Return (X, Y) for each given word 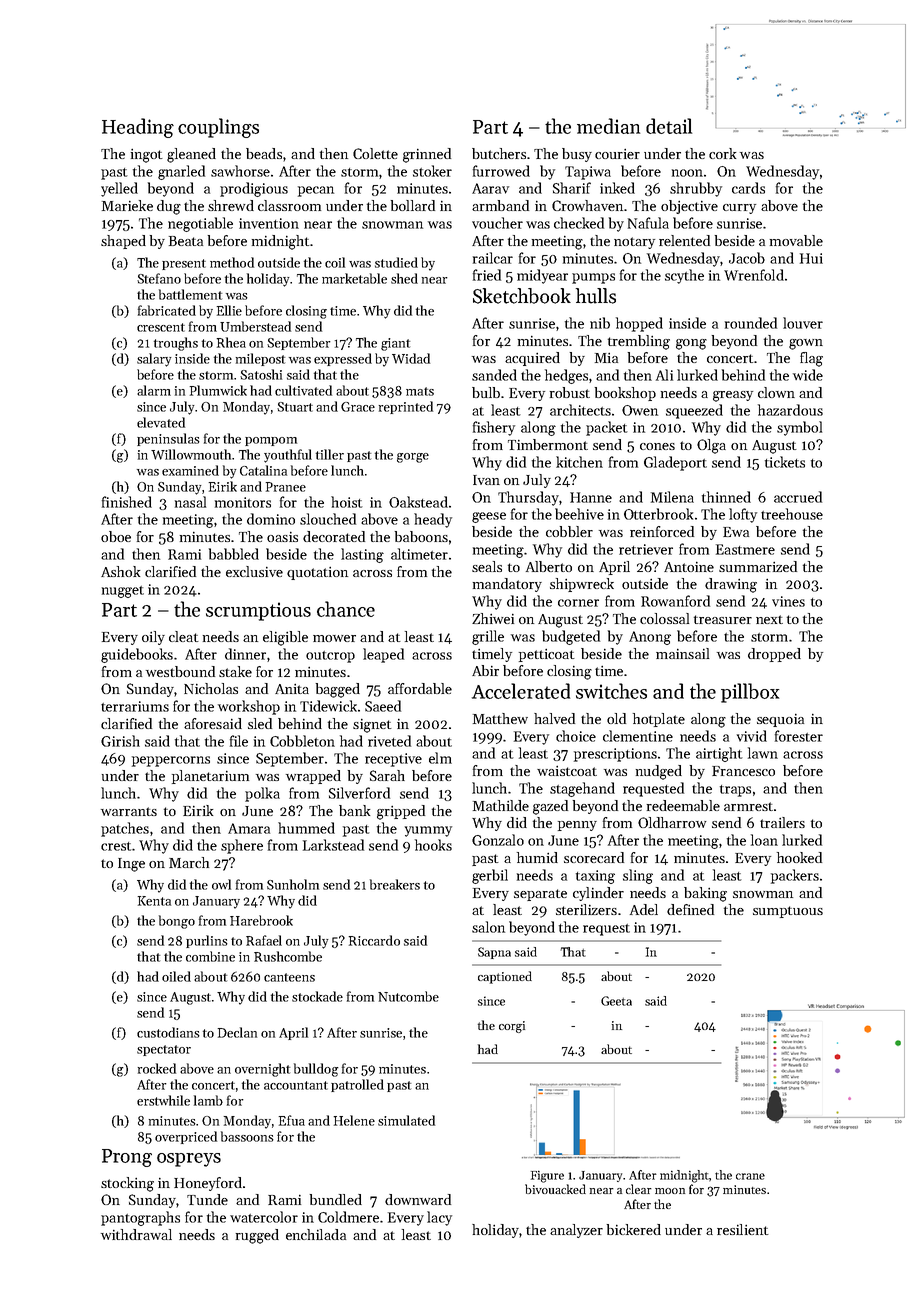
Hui (811, 258)
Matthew (500, 718)
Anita (292, 689)
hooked (799, 857)
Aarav (490, 188)
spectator (164, 1050)
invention (269, 223)
